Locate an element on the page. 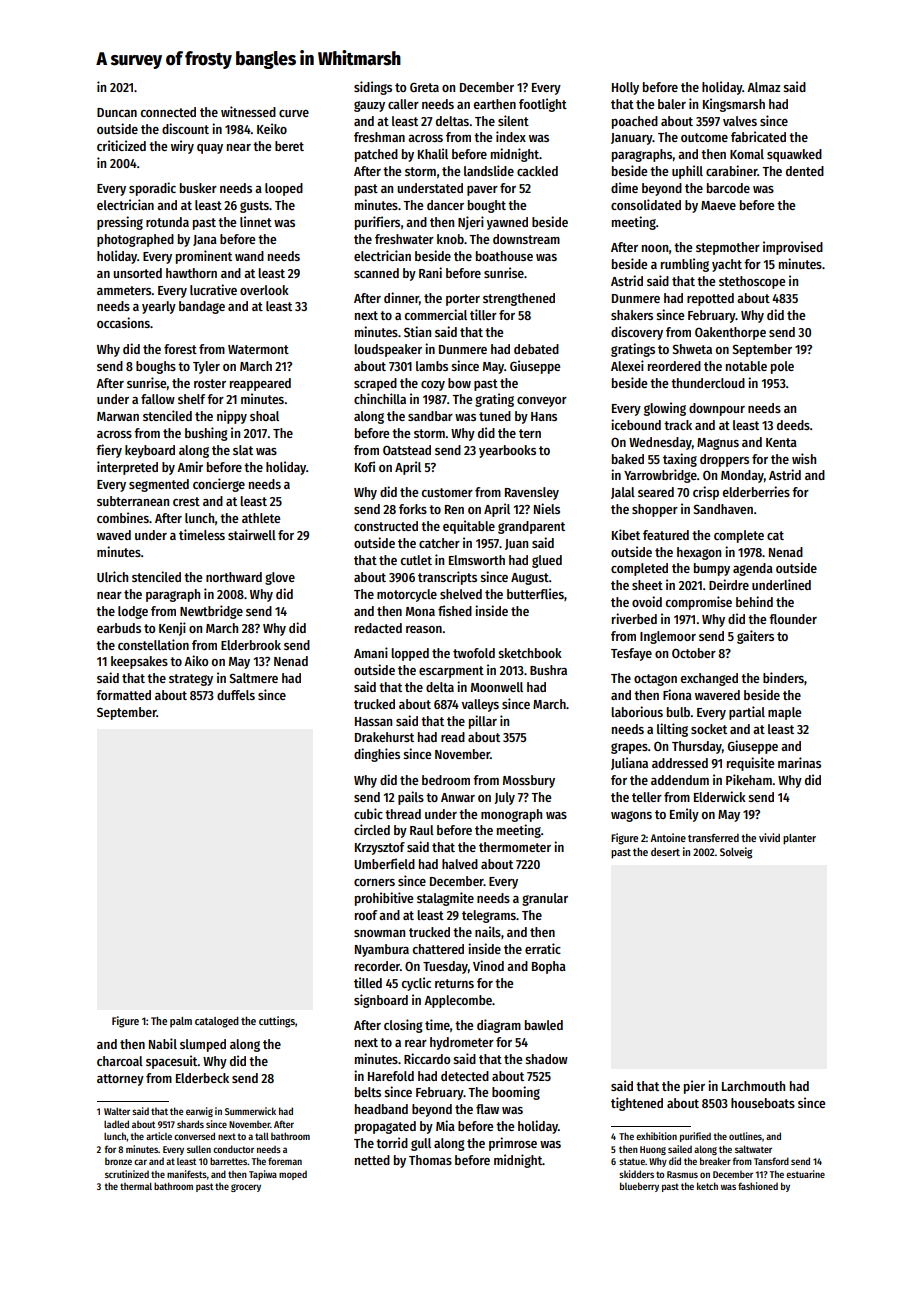 Image resolution: width=924 pixels, height=1308 pixels. laborious is located at coordinates (637, 711).
